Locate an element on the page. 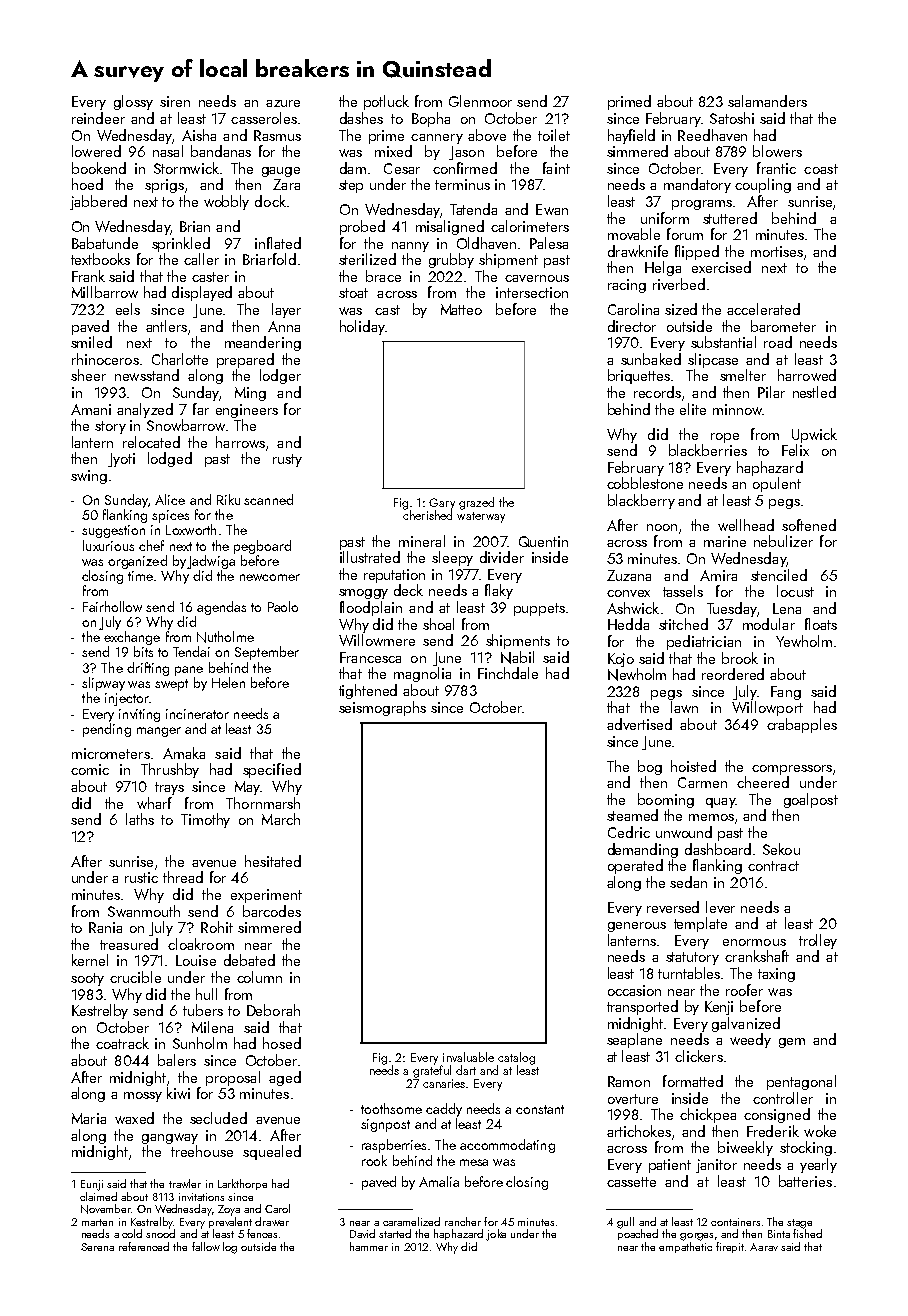 This image has width=908, height=1316. softened is located at coordinates (809, 525).
